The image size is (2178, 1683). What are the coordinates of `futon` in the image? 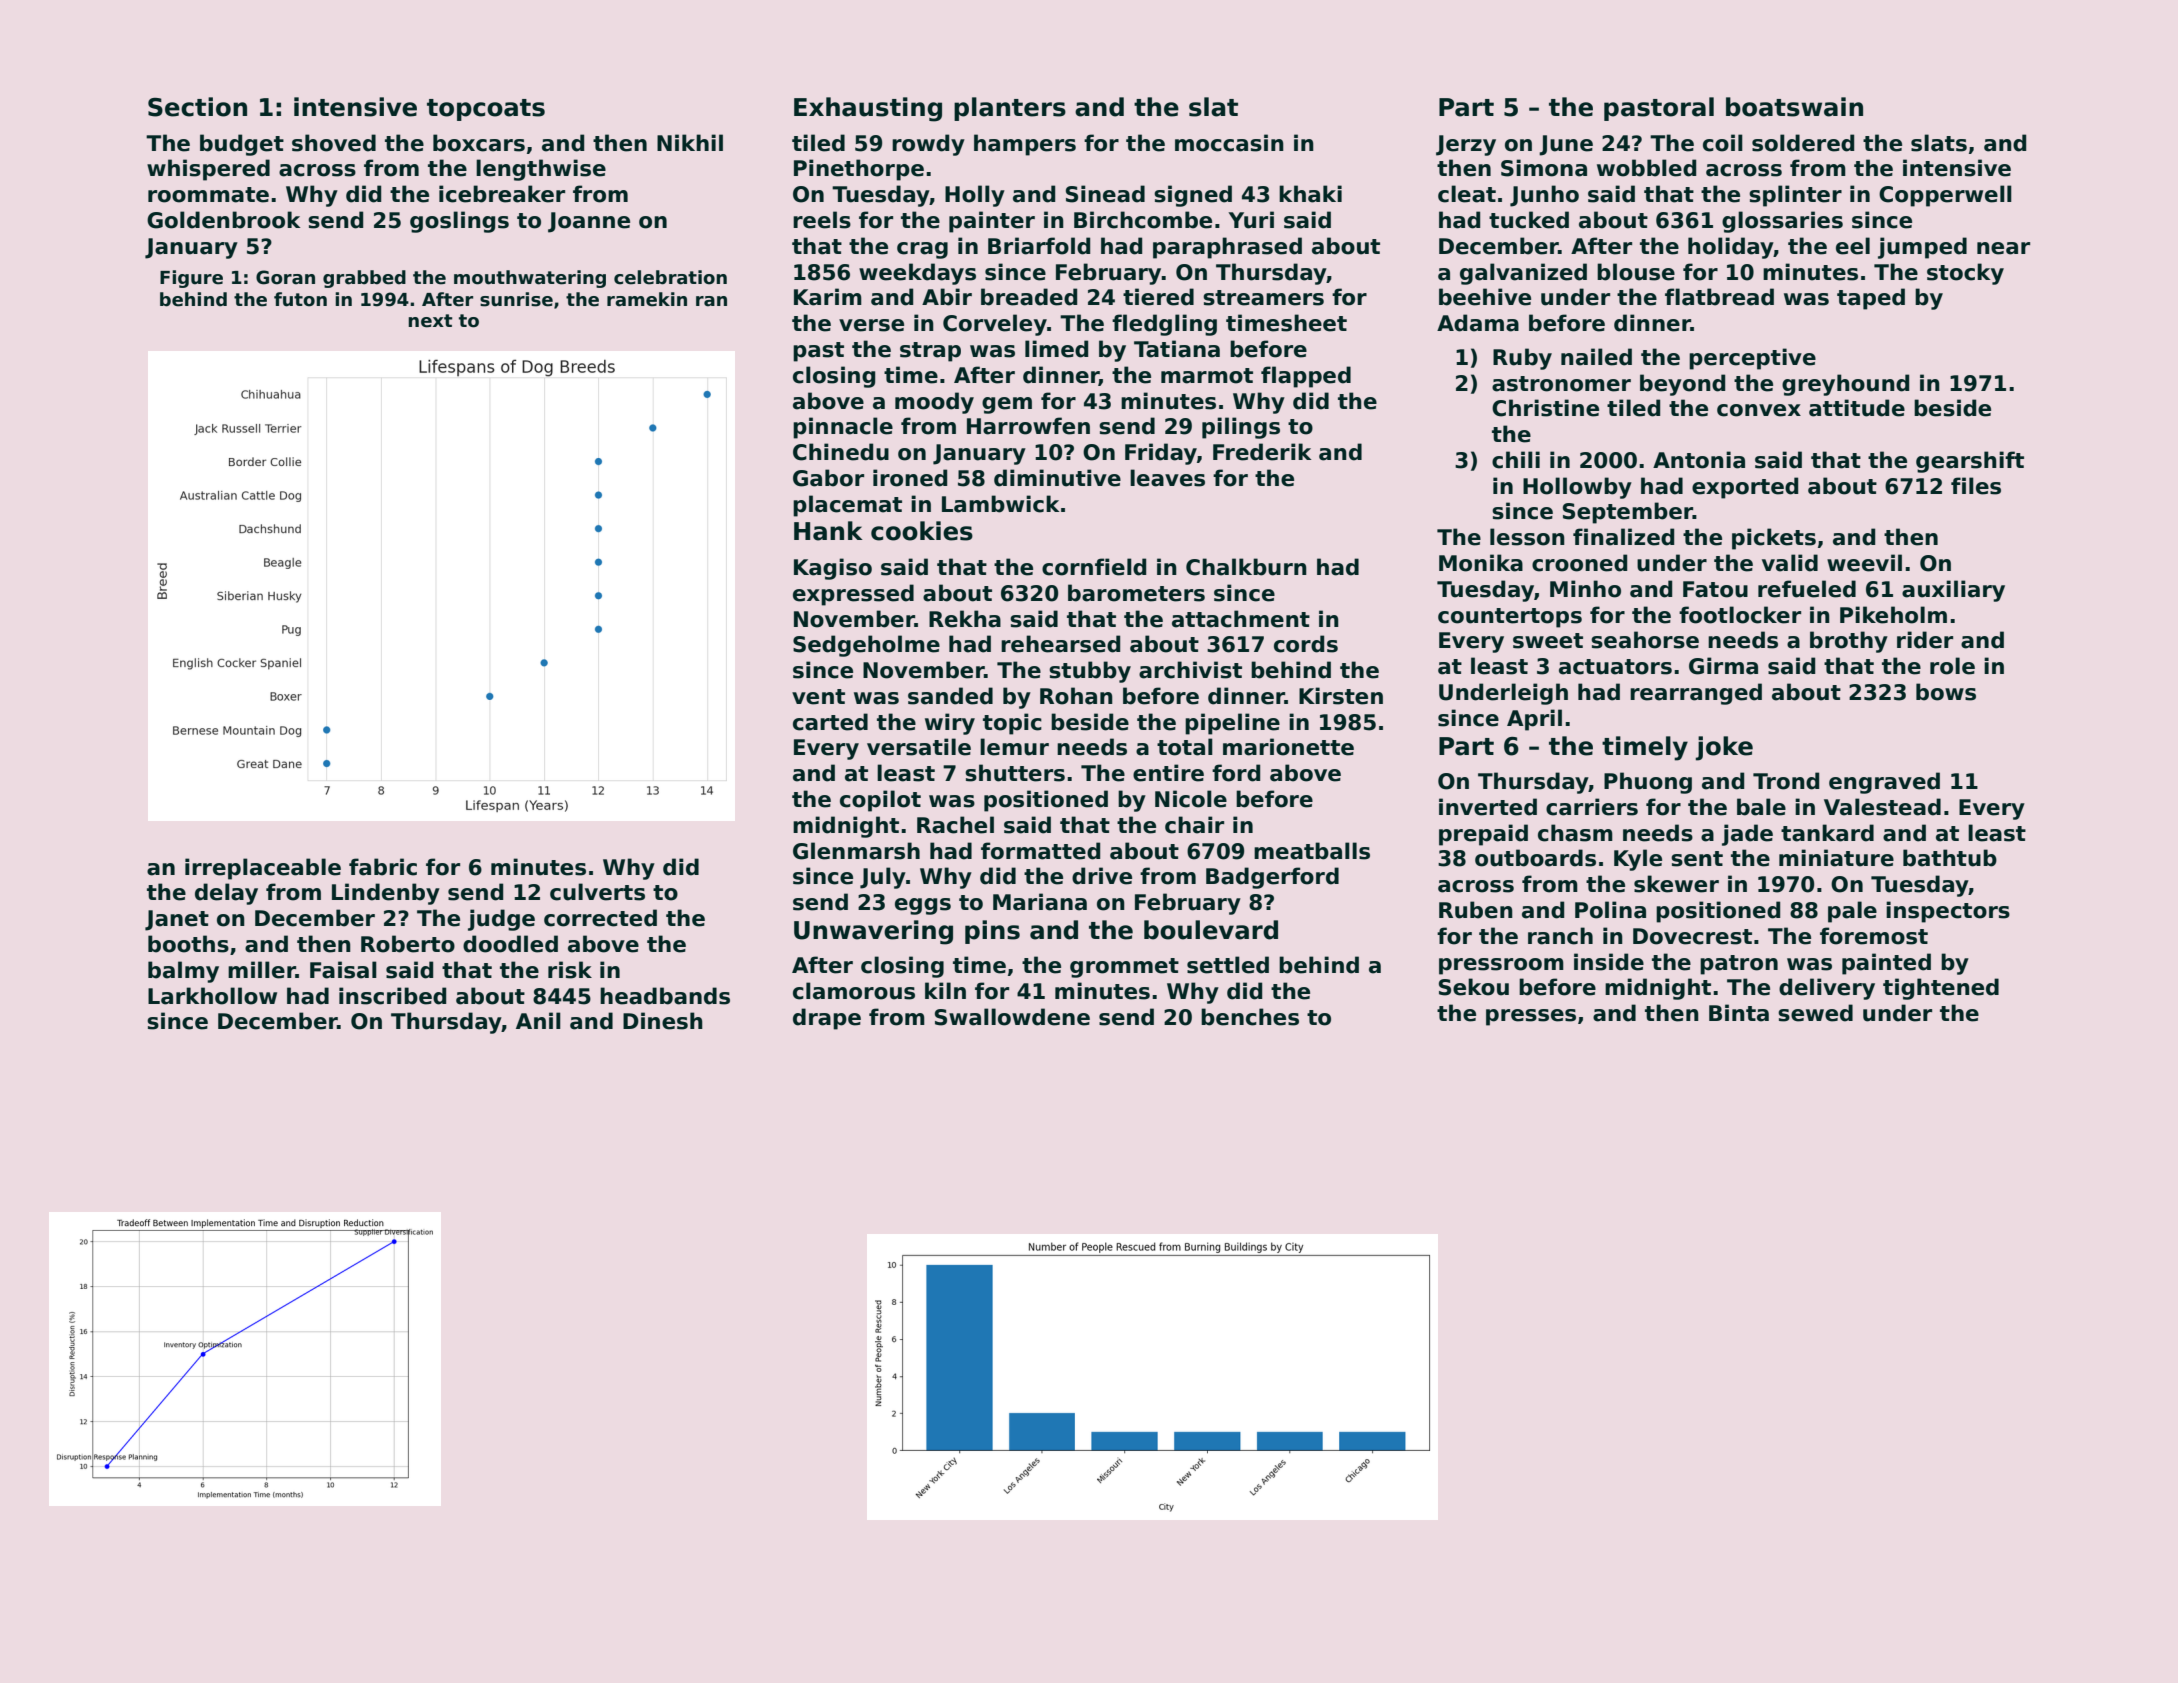 It's located at (300, 299).
